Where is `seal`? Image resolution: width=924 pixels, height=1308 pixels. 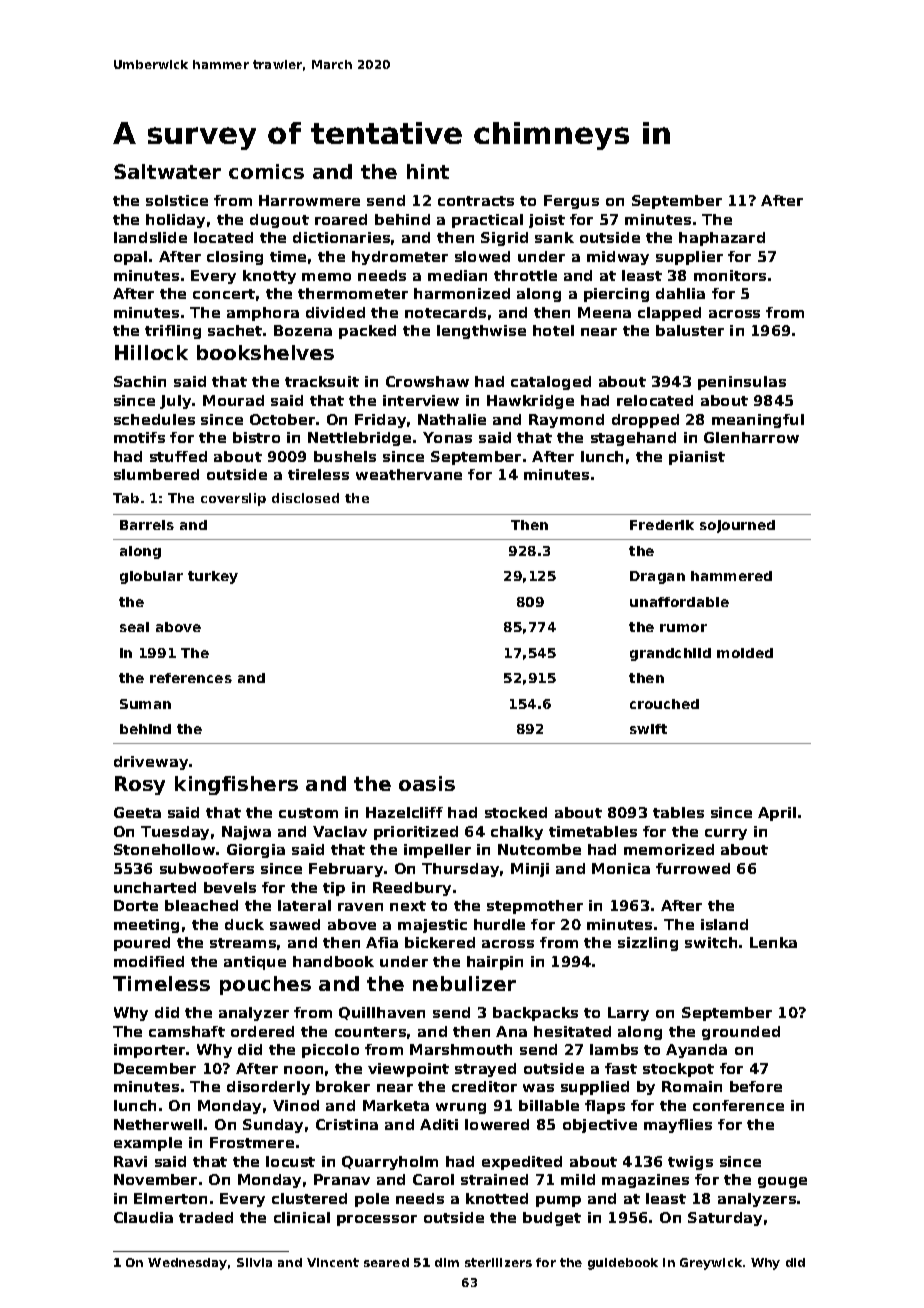 seal is located at coordinates (134, 627).
